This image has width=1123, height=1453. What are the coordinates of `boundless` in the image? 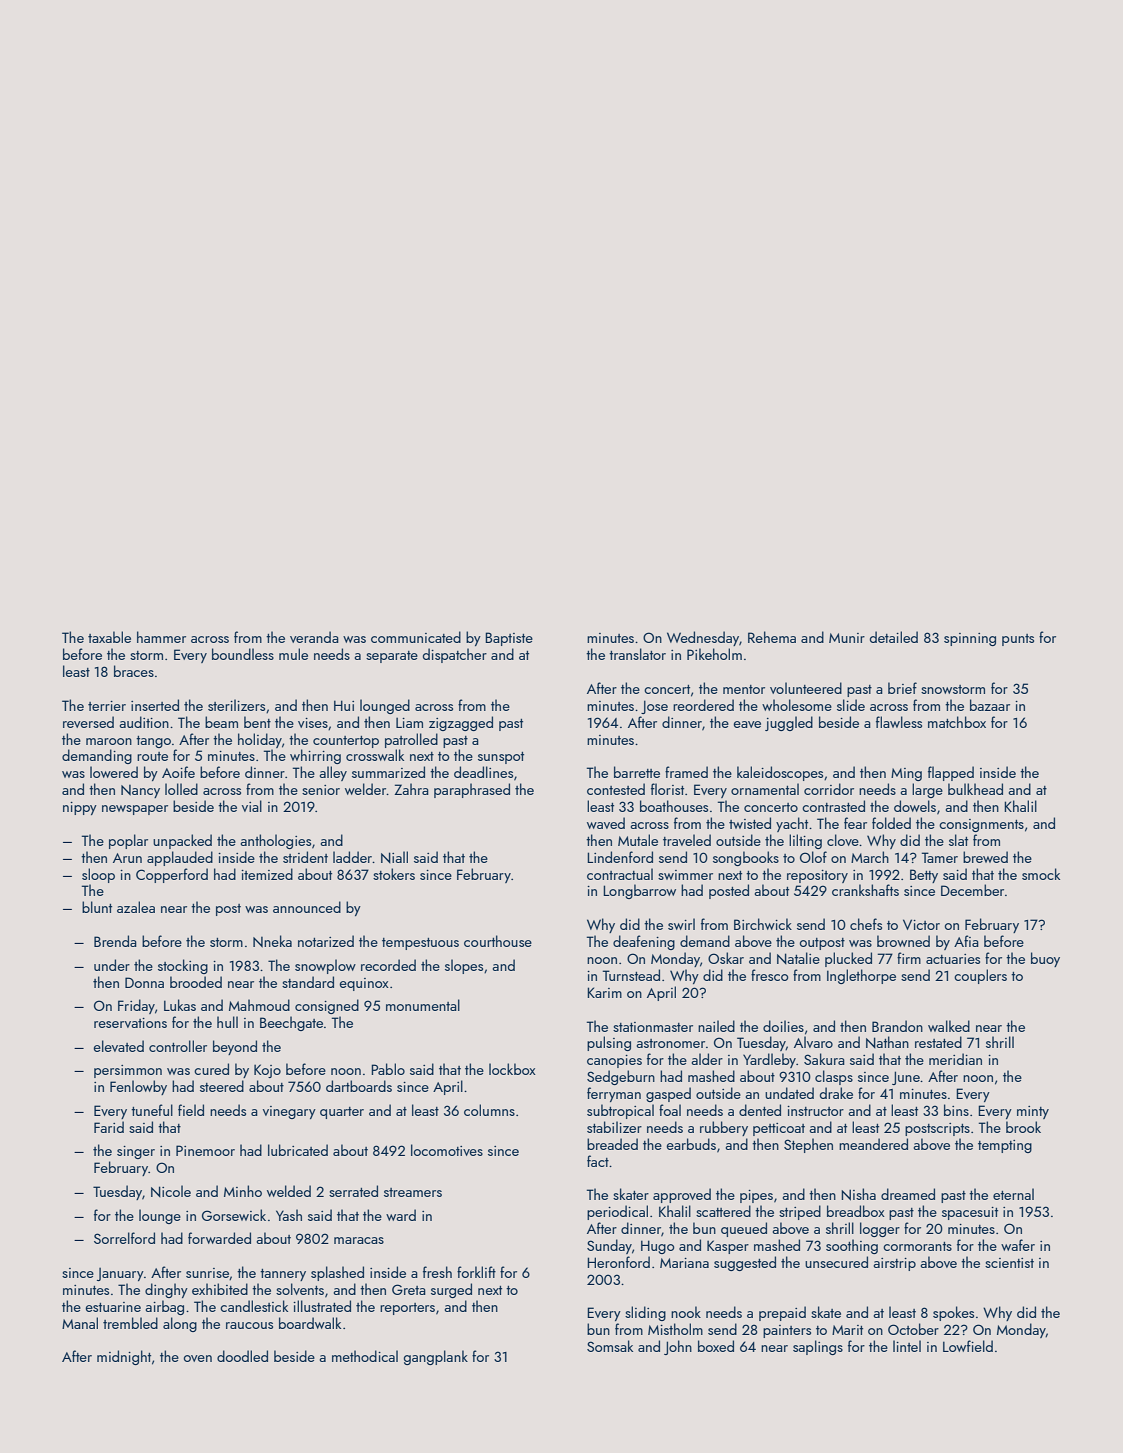 It's located at (243, 654).
